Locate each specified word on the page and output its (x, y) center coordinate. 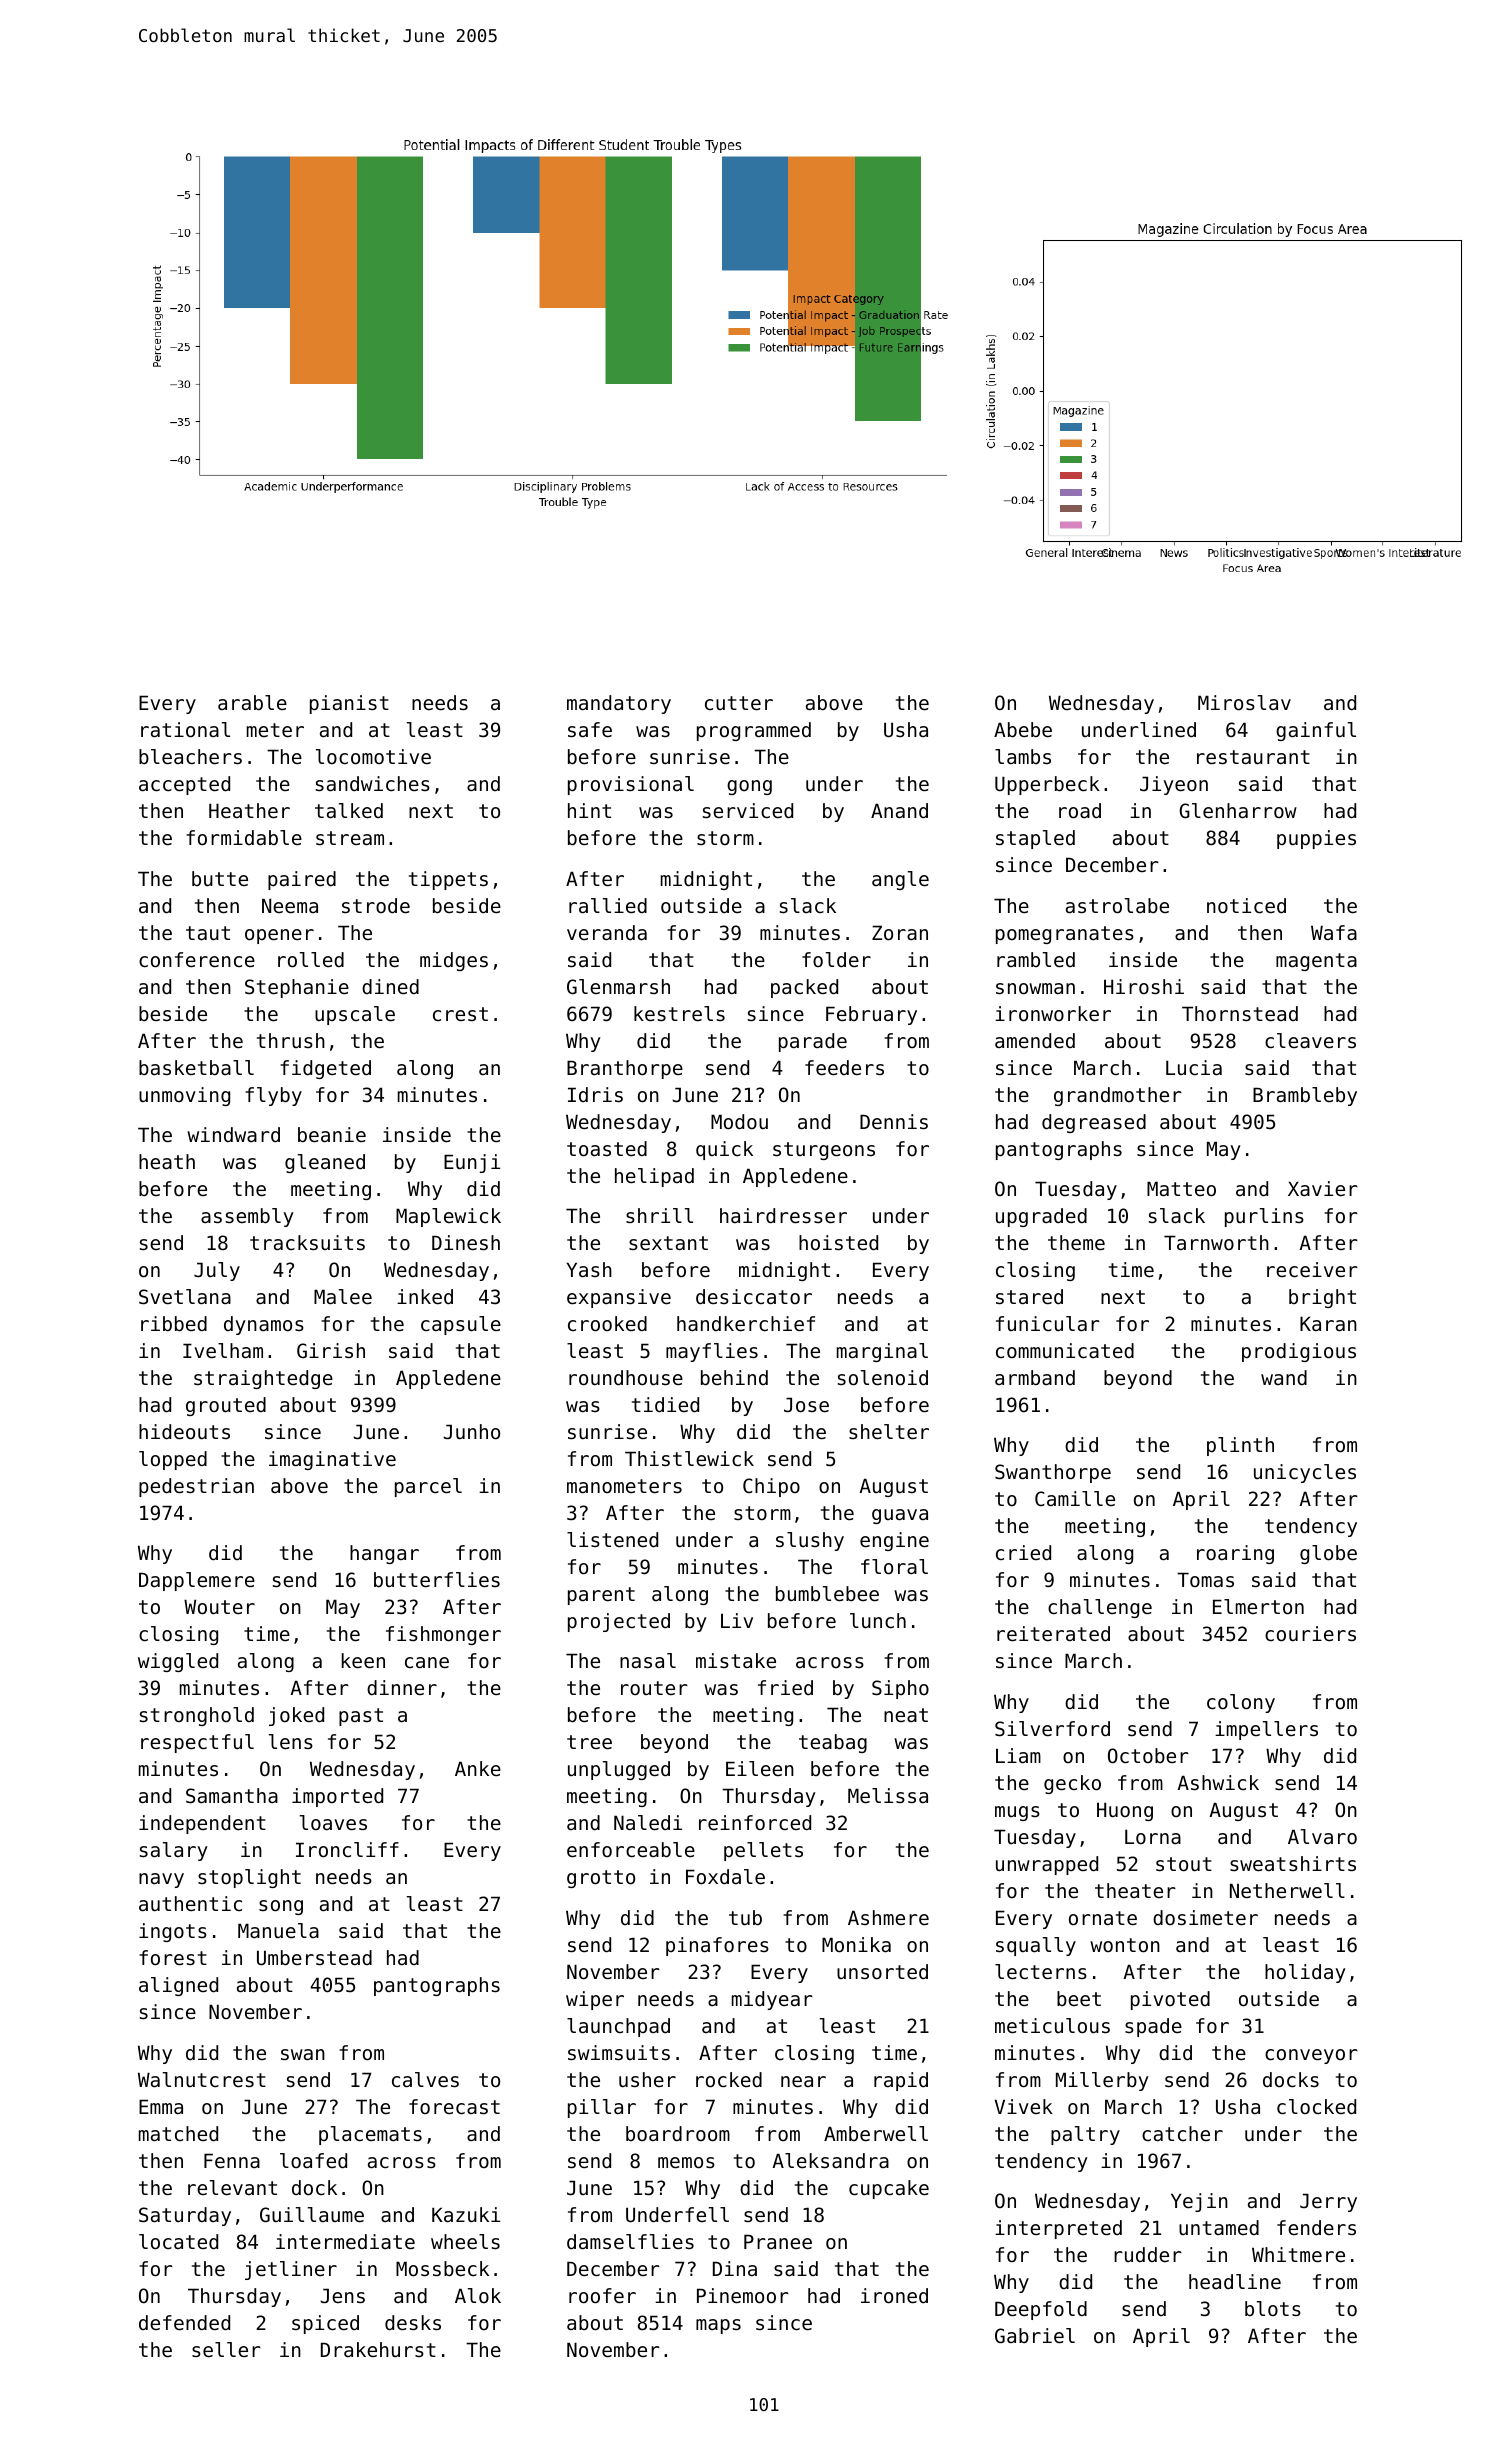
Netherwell (1287, 1891)
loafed (313, 2161)
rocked (729, 2080)
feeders (844, 1068)
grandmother (1118, 1096)
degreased (1094, 1123)
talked (349, 811)
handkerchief (746, 1324)
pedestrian (196, 1487)
